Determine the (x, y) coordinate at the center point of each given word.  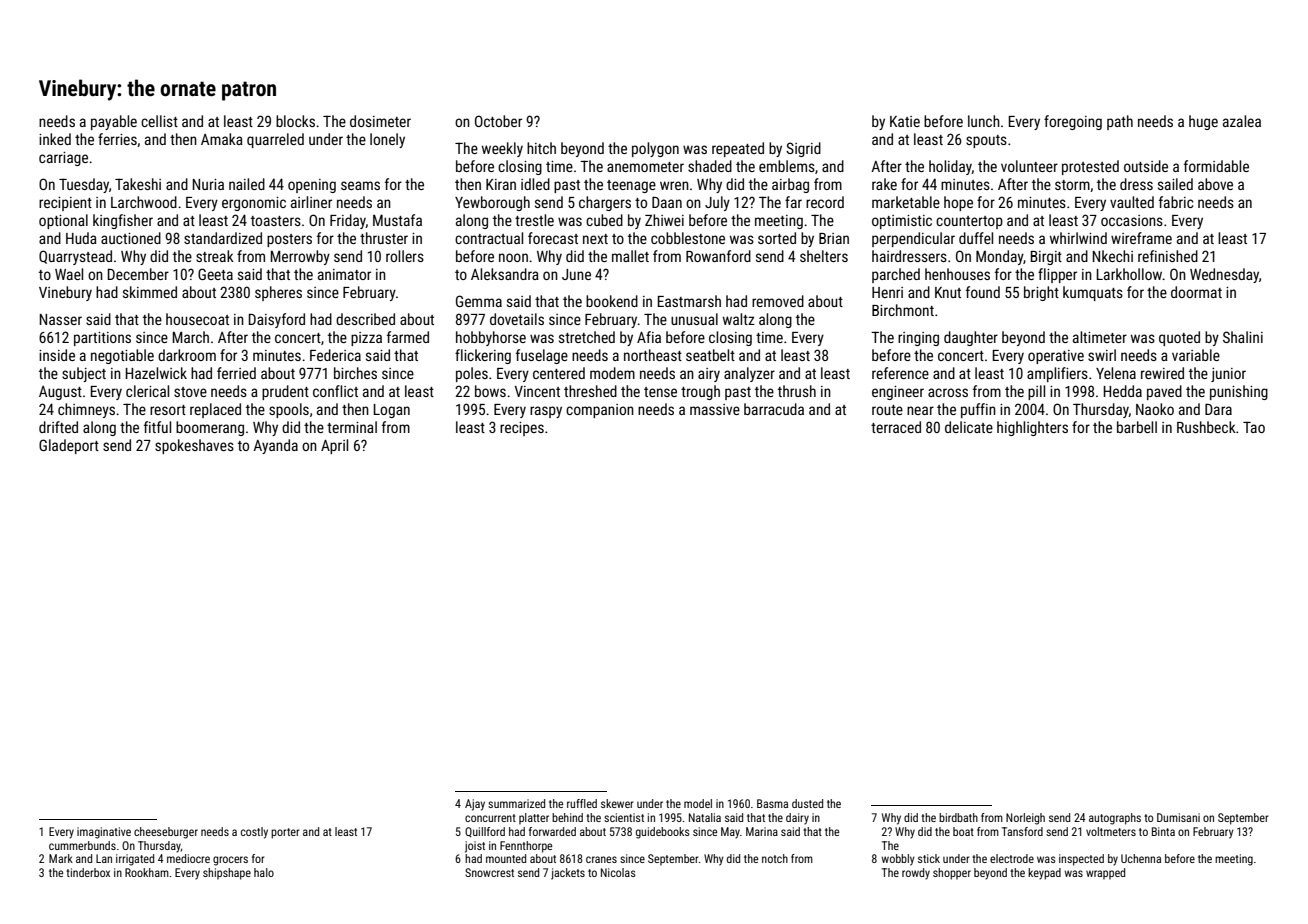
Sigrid (803, 149)
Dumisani (1178, 817)
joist (475, 847)
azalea (1242, 121)
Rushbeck (1206, 427)
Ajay (475, 805)
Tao (1254, 427)
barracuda (774, 409)
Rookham (147, 872)
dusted (807, 803)
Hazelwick (156, 373)
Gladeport (69, 446)
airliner (311, 202)
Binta (1163, 831)
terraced (896, 427)
